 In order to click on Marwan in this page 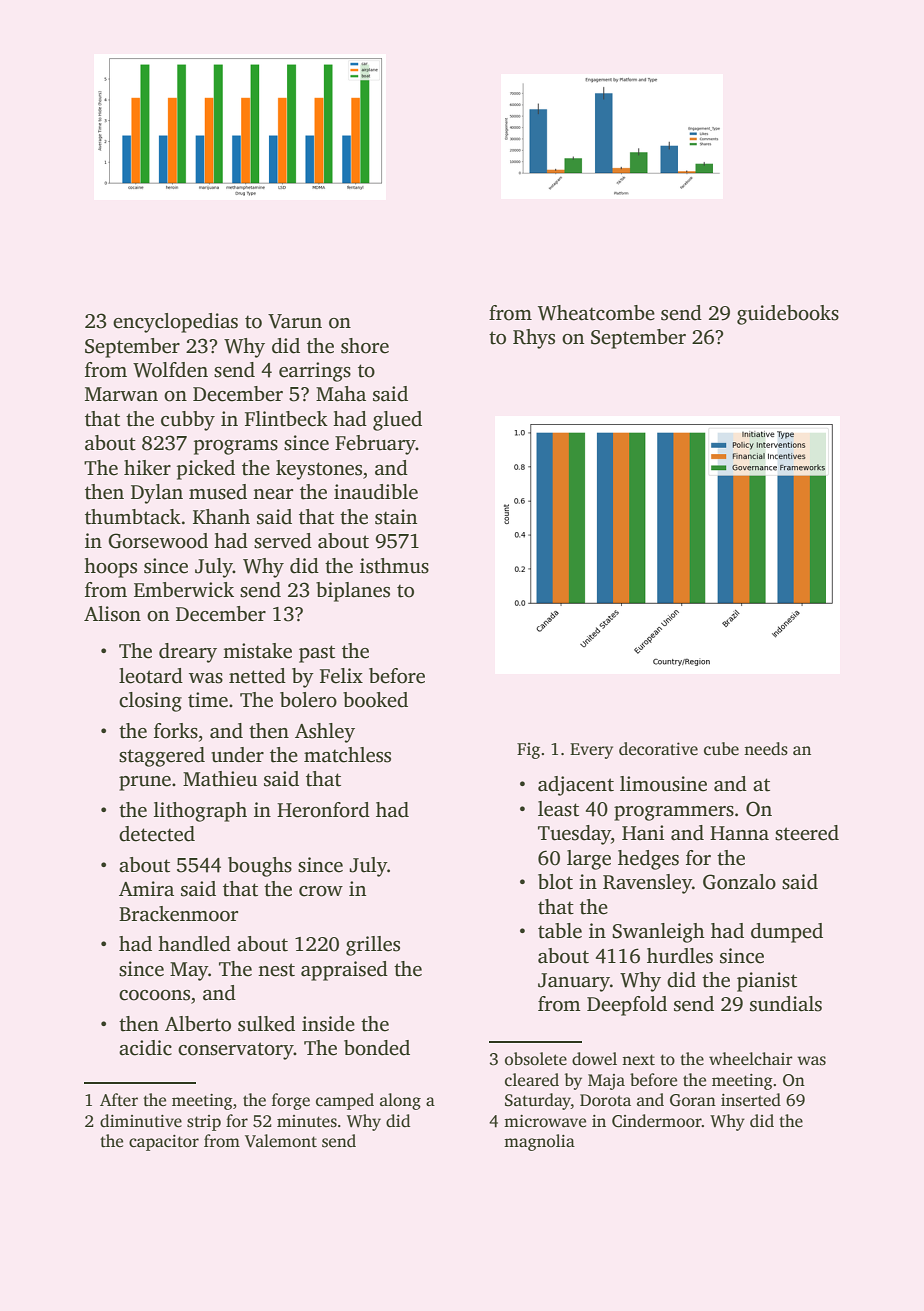, I will do `click(121, 394)`.
